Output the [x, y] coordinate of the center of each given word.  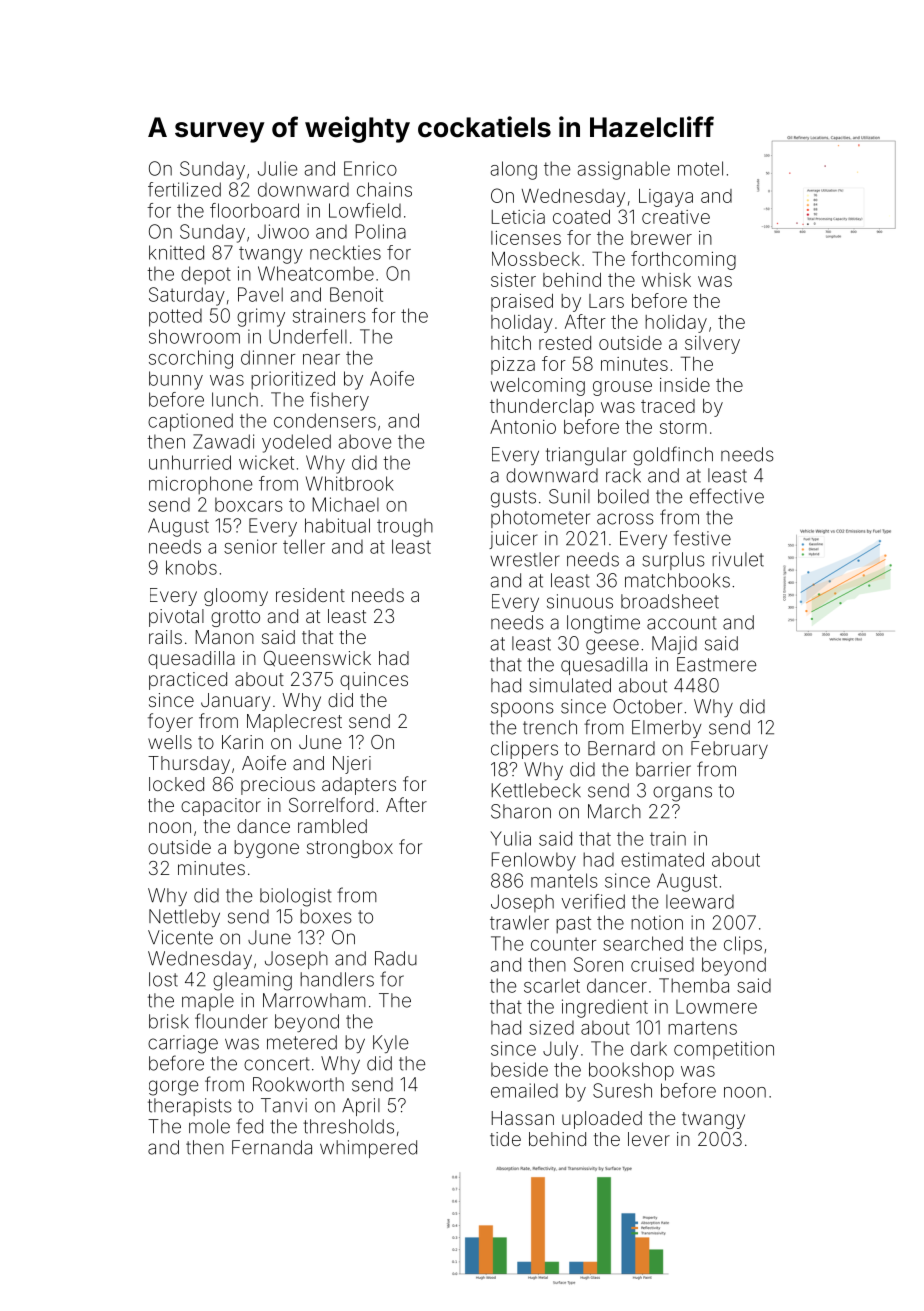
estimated [662, 859]
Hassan [523, 1118]
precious [278, 786]
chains [384, 189]
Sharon [521, 811]
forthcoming [683, 260]
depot [206, 275]
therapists [190, 1107]
